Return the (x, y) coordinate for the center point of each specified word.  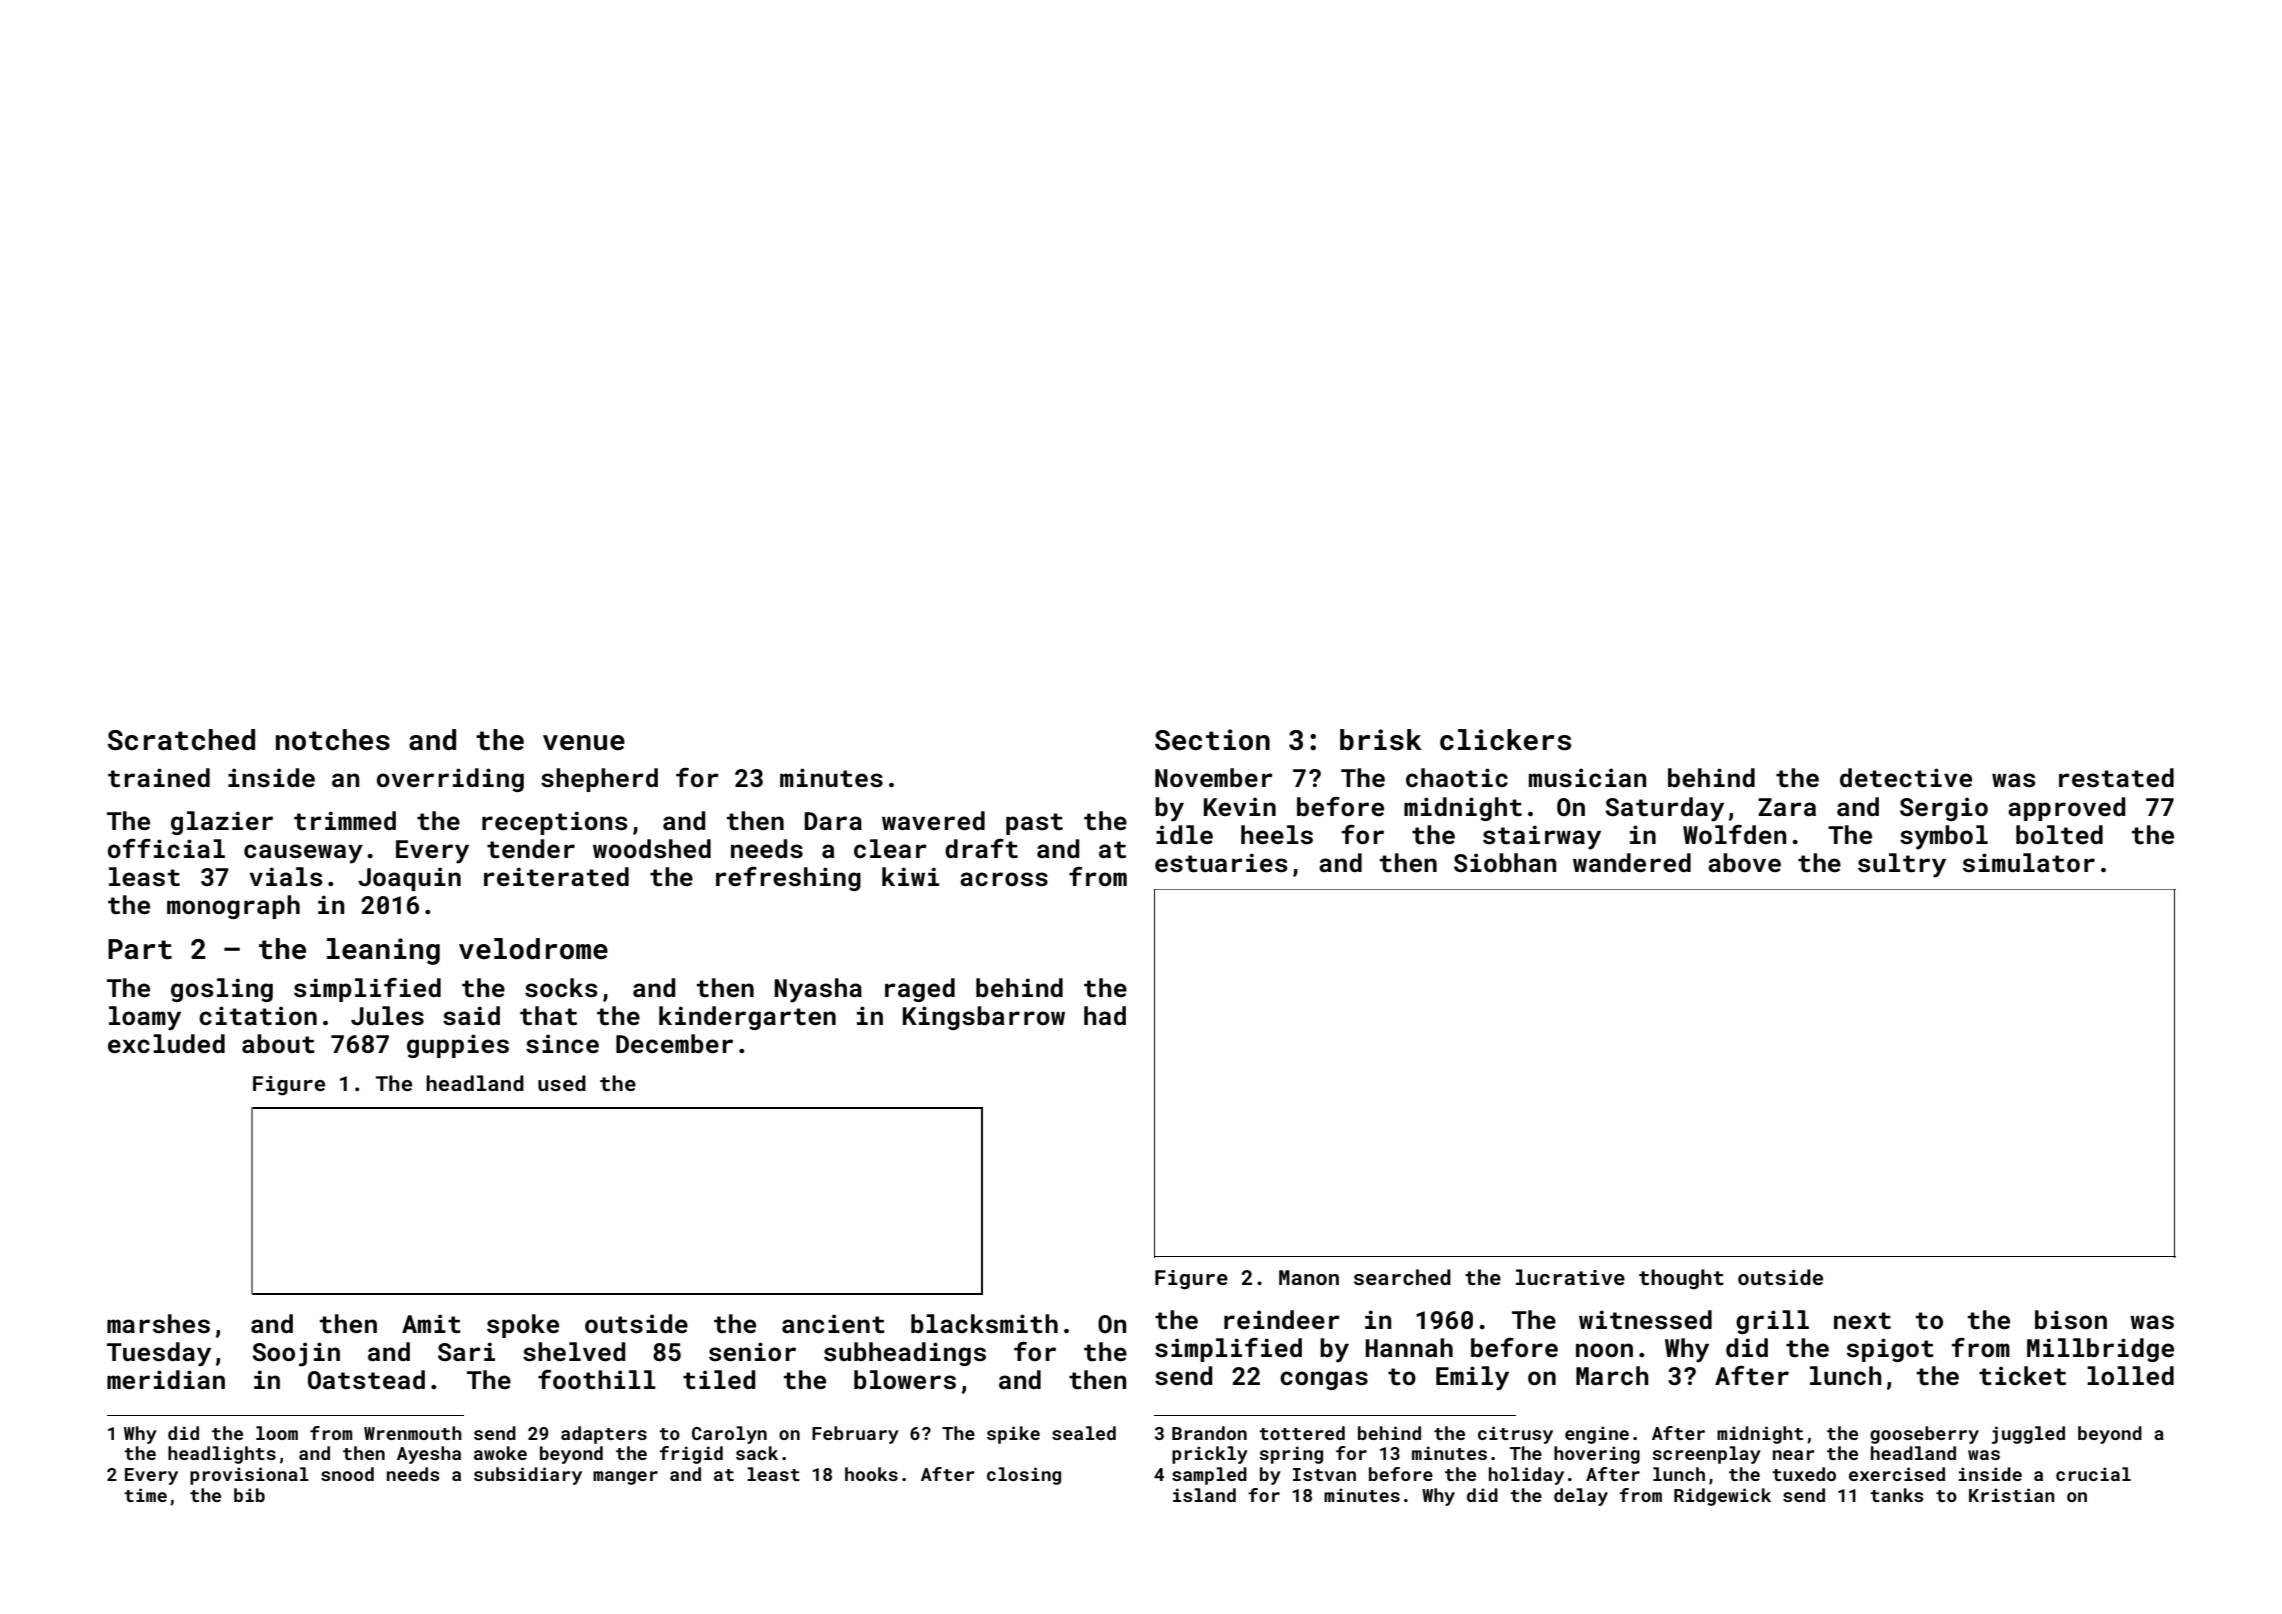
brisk (1381, 740)
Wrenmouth (413, 1433)
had (1105, 1016)
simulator (2029, 863)
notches (333, 740)
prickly (1210, 1455)
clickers (1505, 740)
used (562, 1083)
